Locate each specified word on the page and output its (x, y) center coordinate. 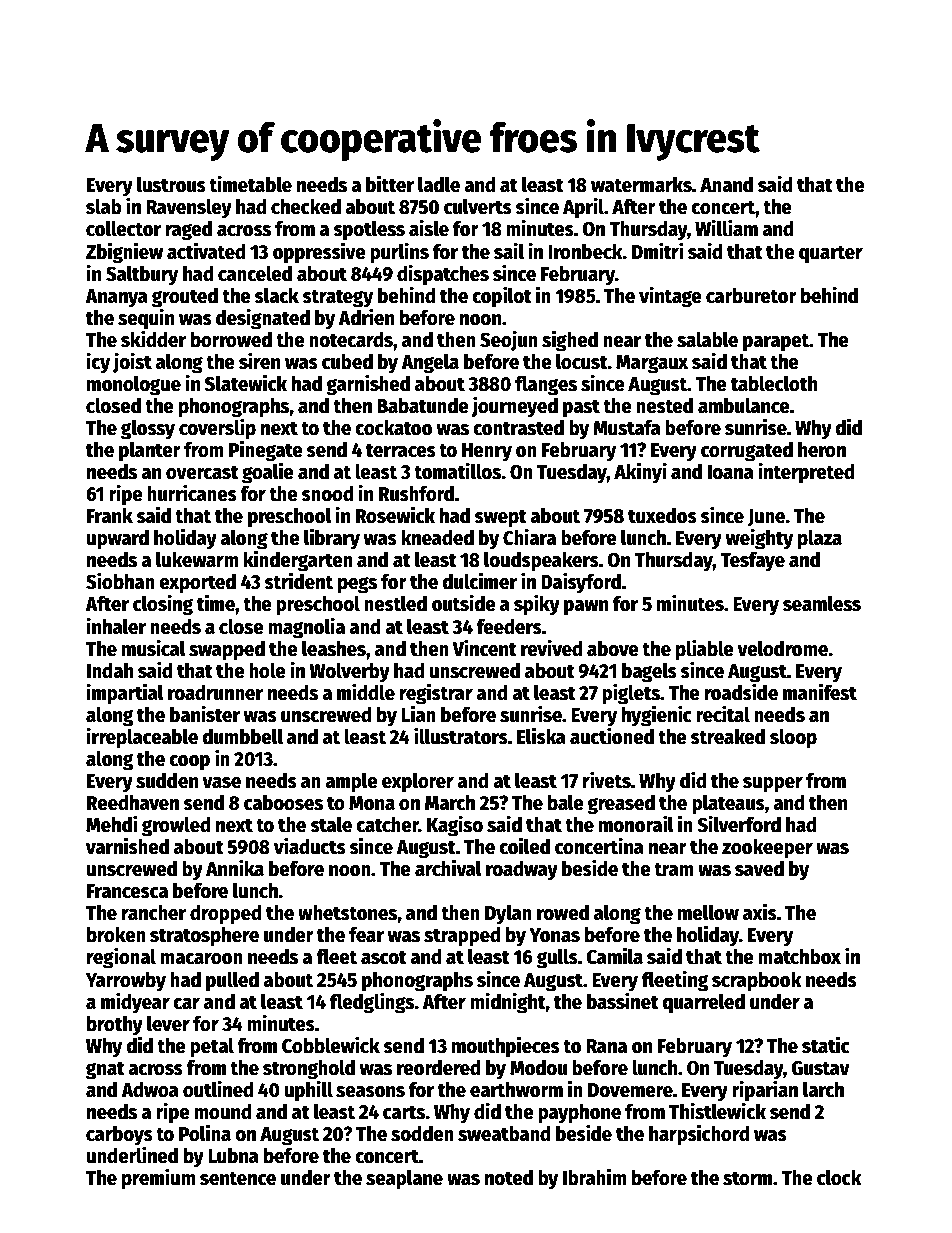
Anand (726, 185)
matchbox (799, 957)
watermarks (641, 185)
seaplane (404, 1179)
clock (839, 1177)
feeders (509, 627)
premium (159, 1179)
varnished (127, 846)
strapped (462, 937)
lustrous (171, 184)
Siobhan (120, 581)
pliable (705, 650)
